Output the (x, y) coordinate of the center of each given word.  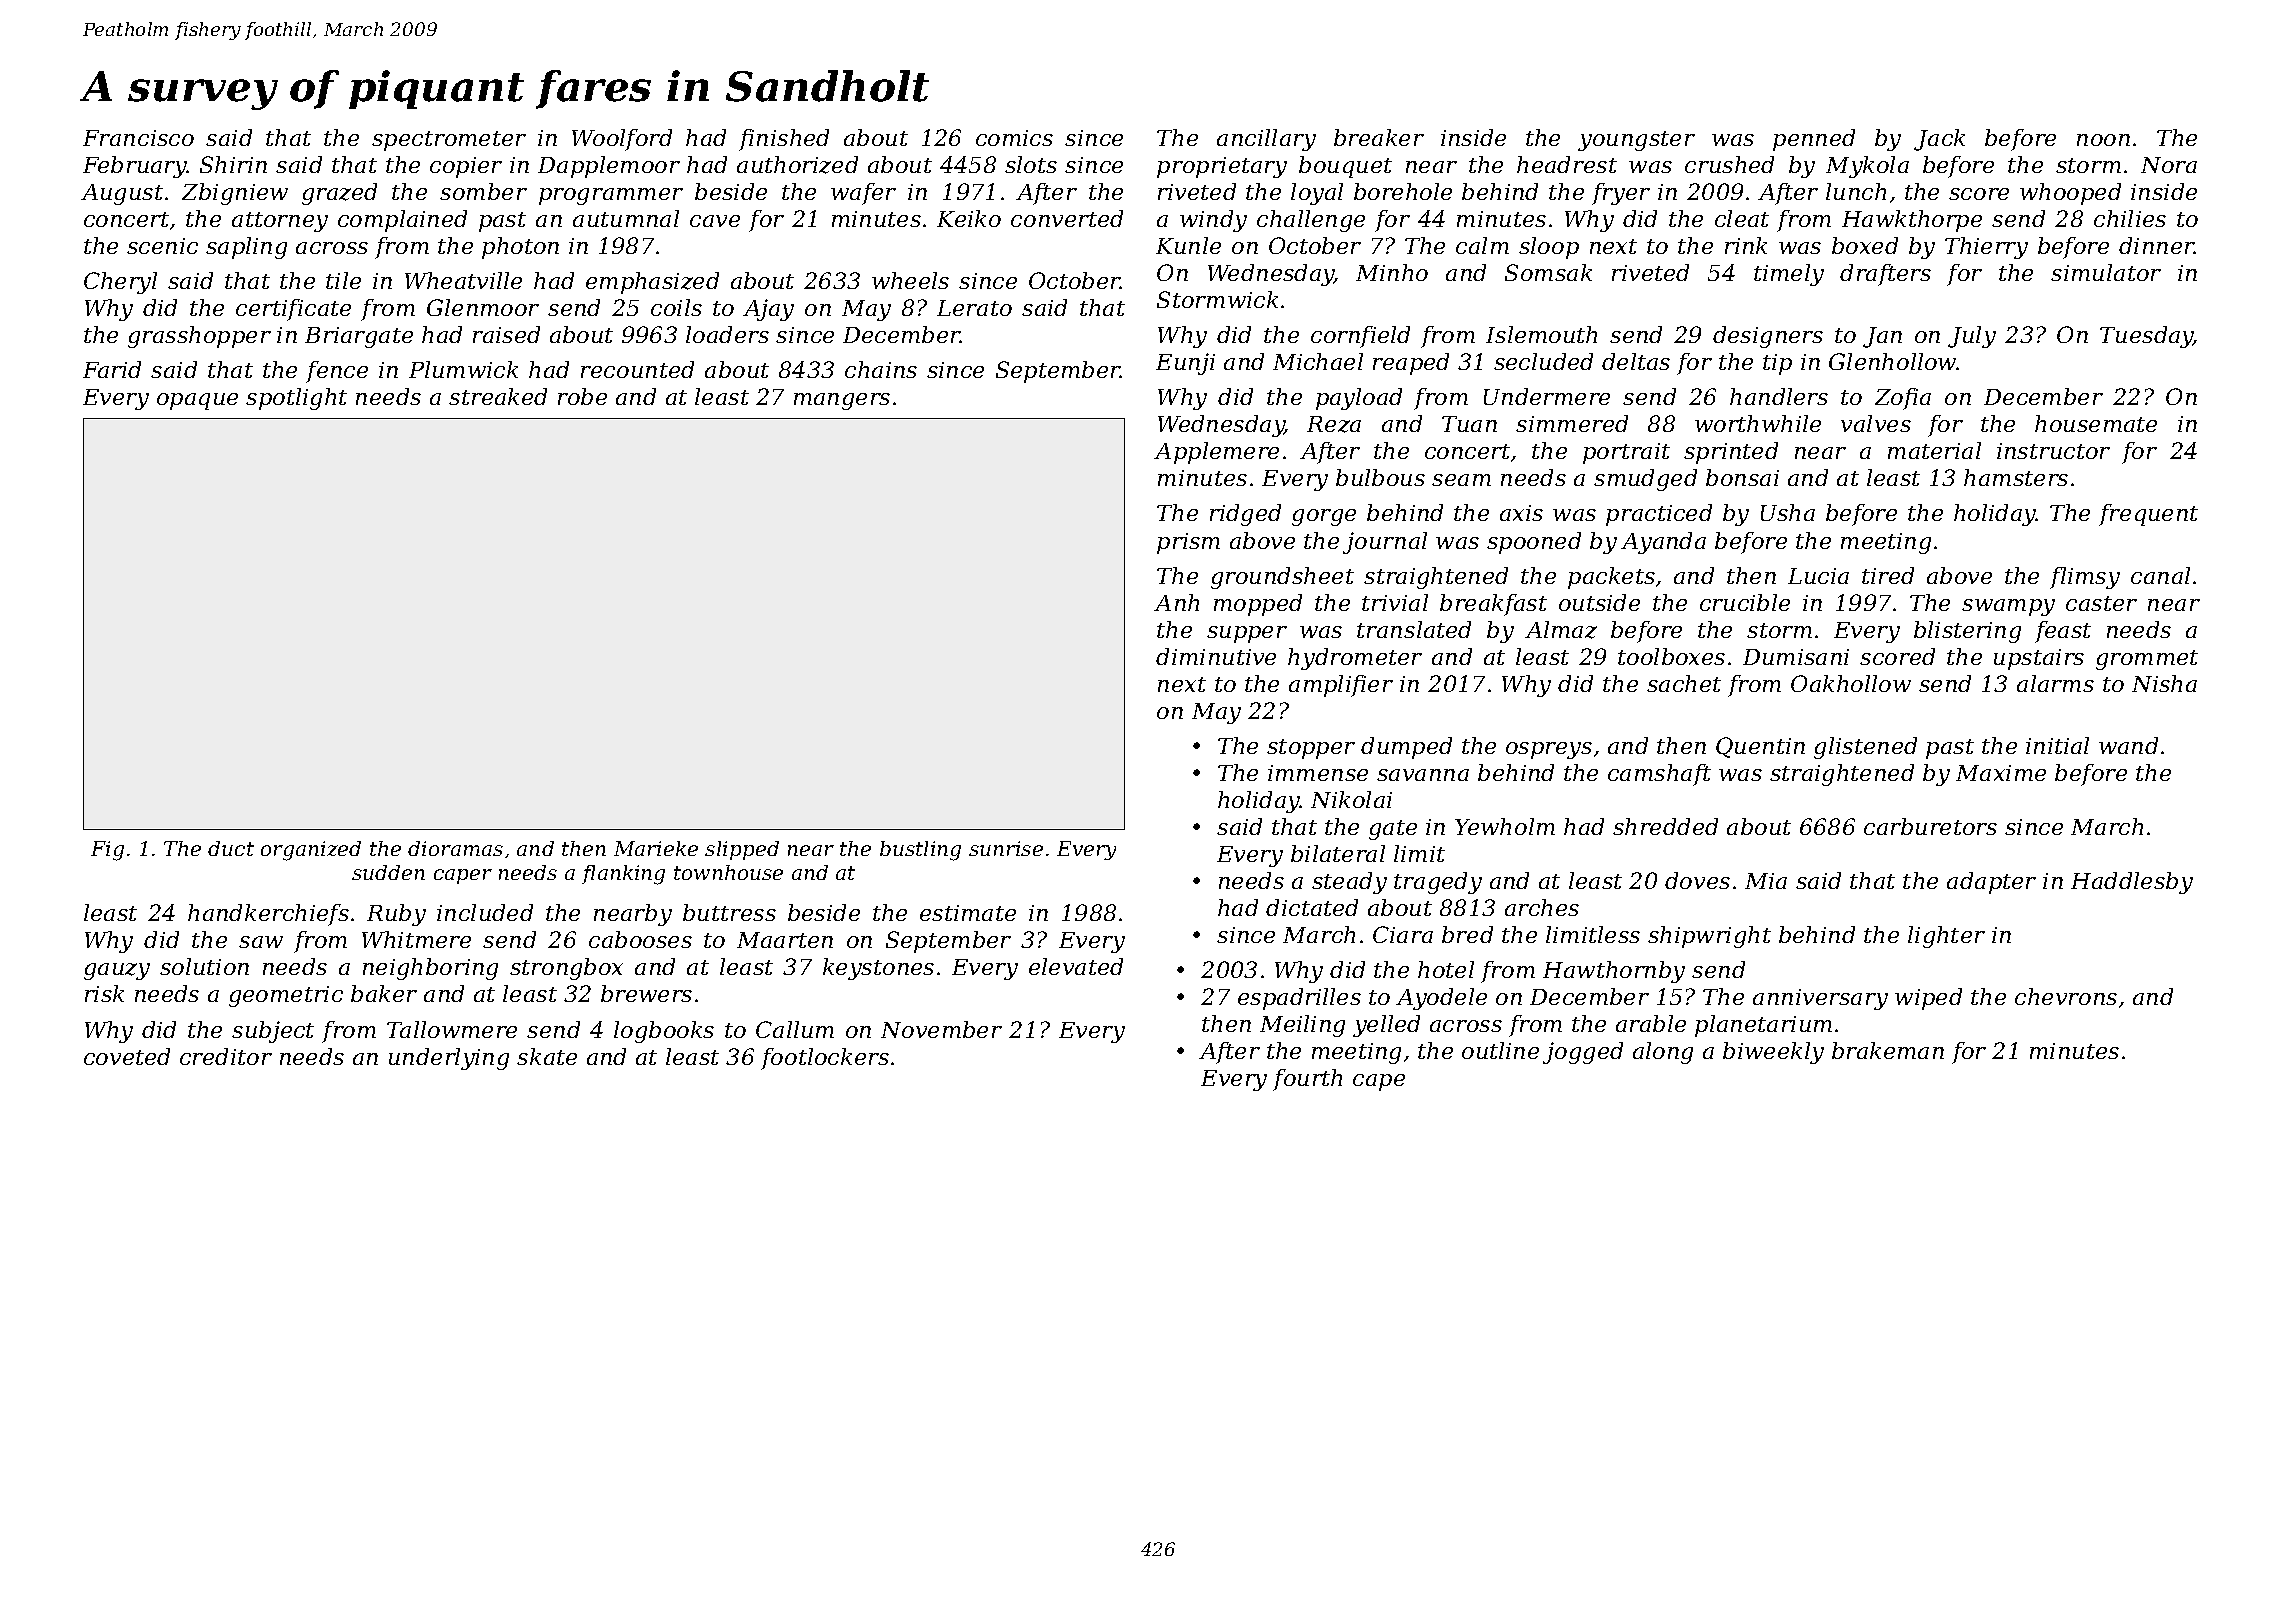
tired (1888, 575)
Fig (107, 851)
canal (2160, 575)
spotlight (296, 399)
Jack (1939, 140)
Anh (1176, 602)
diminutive (1216, 656)
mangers (842, 401)
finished (784, 140)
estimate (968, 913)
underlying (449, 1059)
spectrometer (449, 141)
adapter (1991, 883)
